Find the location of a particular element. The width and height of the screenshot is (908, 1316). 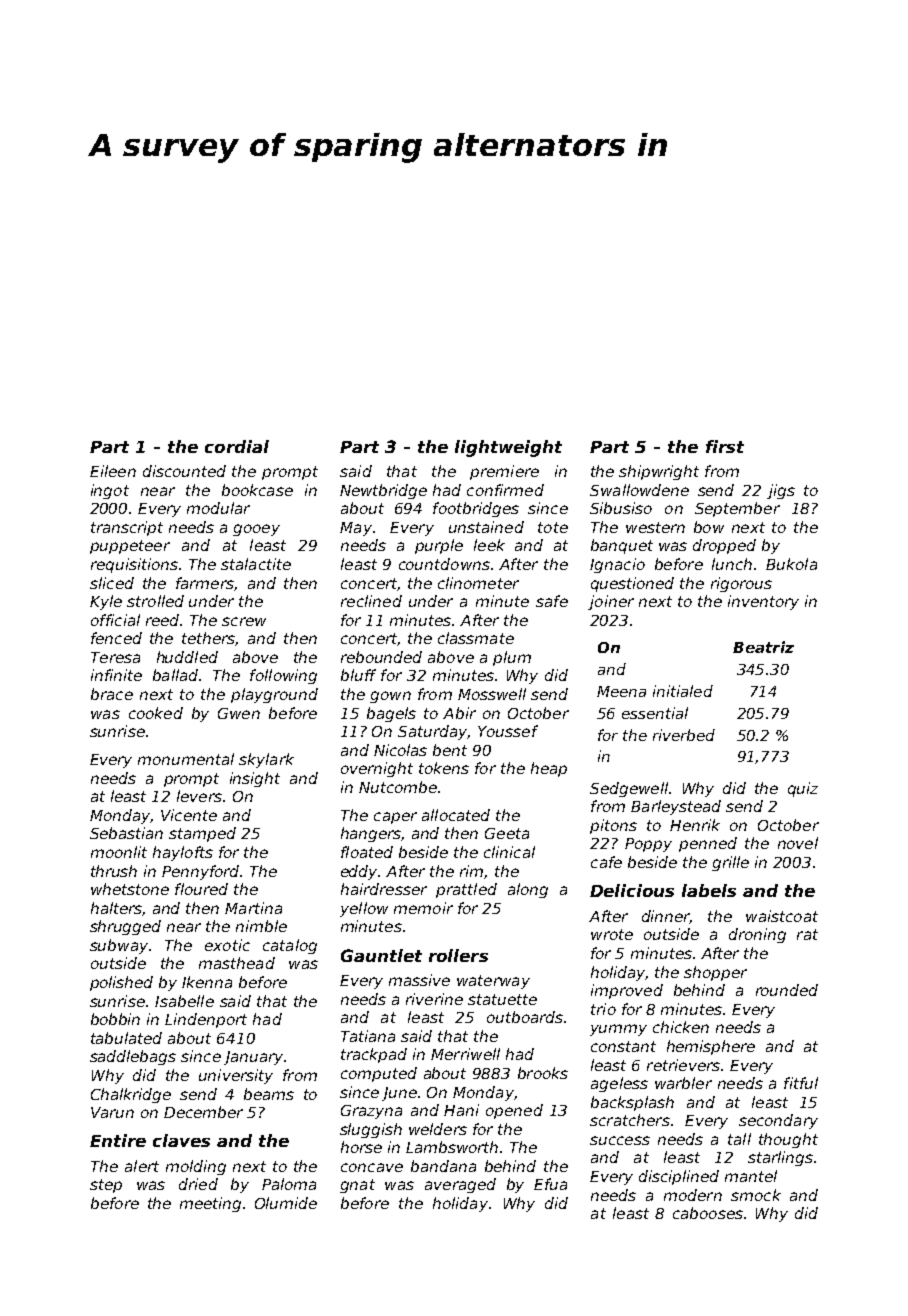

Beatriz is located at coordinates (763, 647).
